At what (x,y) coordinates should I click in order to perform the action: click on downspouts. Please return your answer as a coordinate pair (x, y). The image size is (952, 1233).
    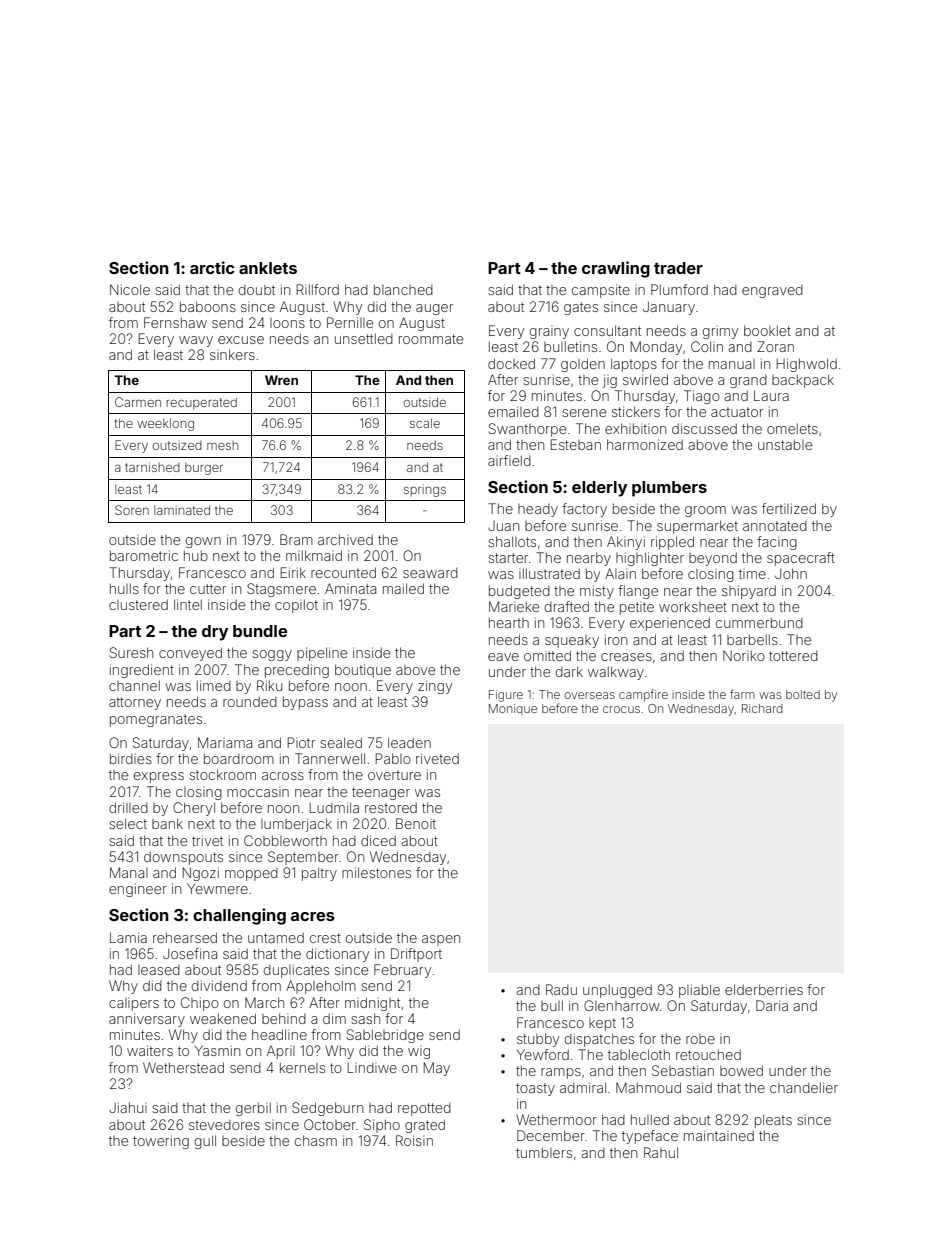
    Looking at the image, I should click on (183, 858).
